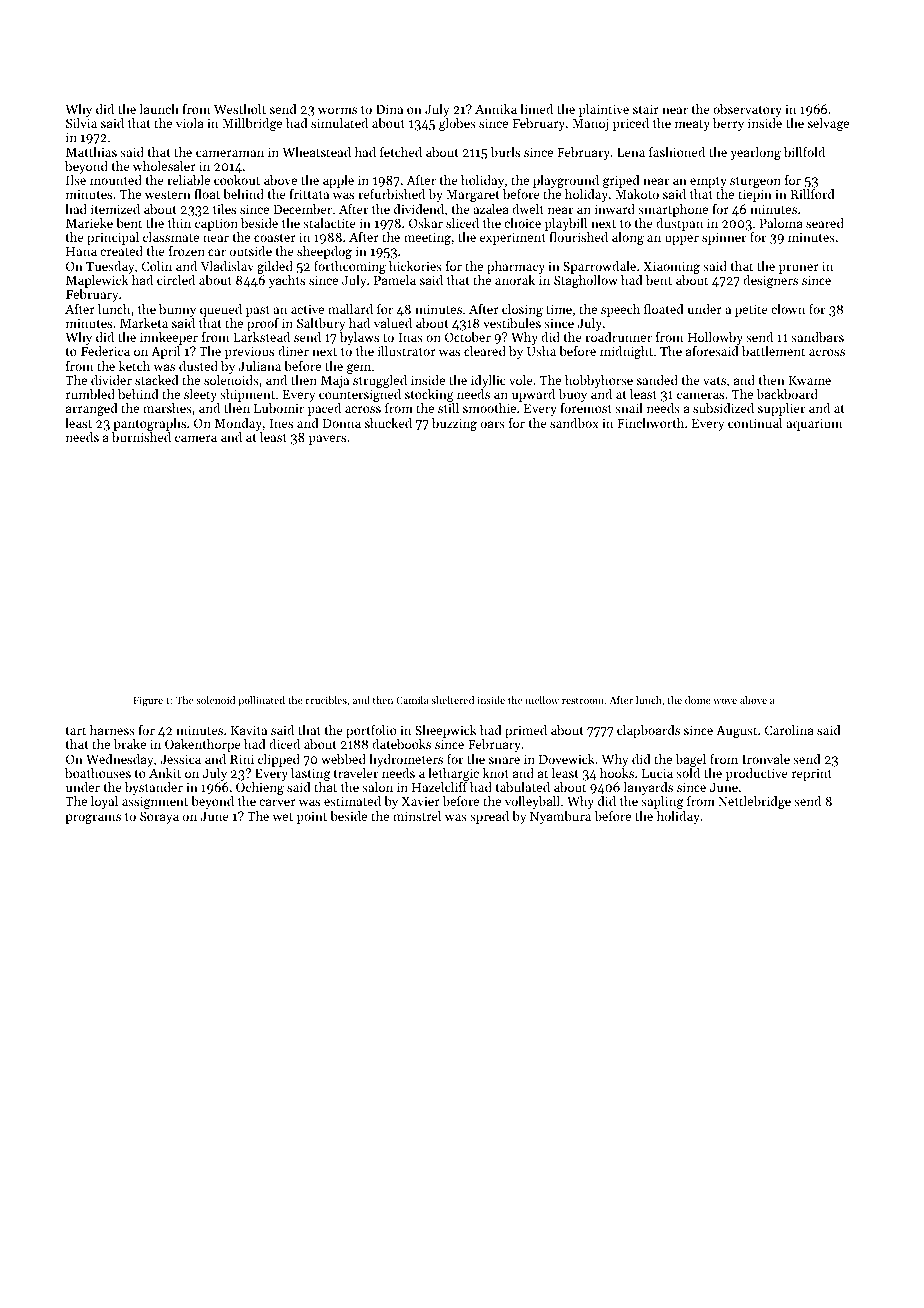 This screenshot has width=924, height=1308. I want to click on burnished, so click(141, 437).
